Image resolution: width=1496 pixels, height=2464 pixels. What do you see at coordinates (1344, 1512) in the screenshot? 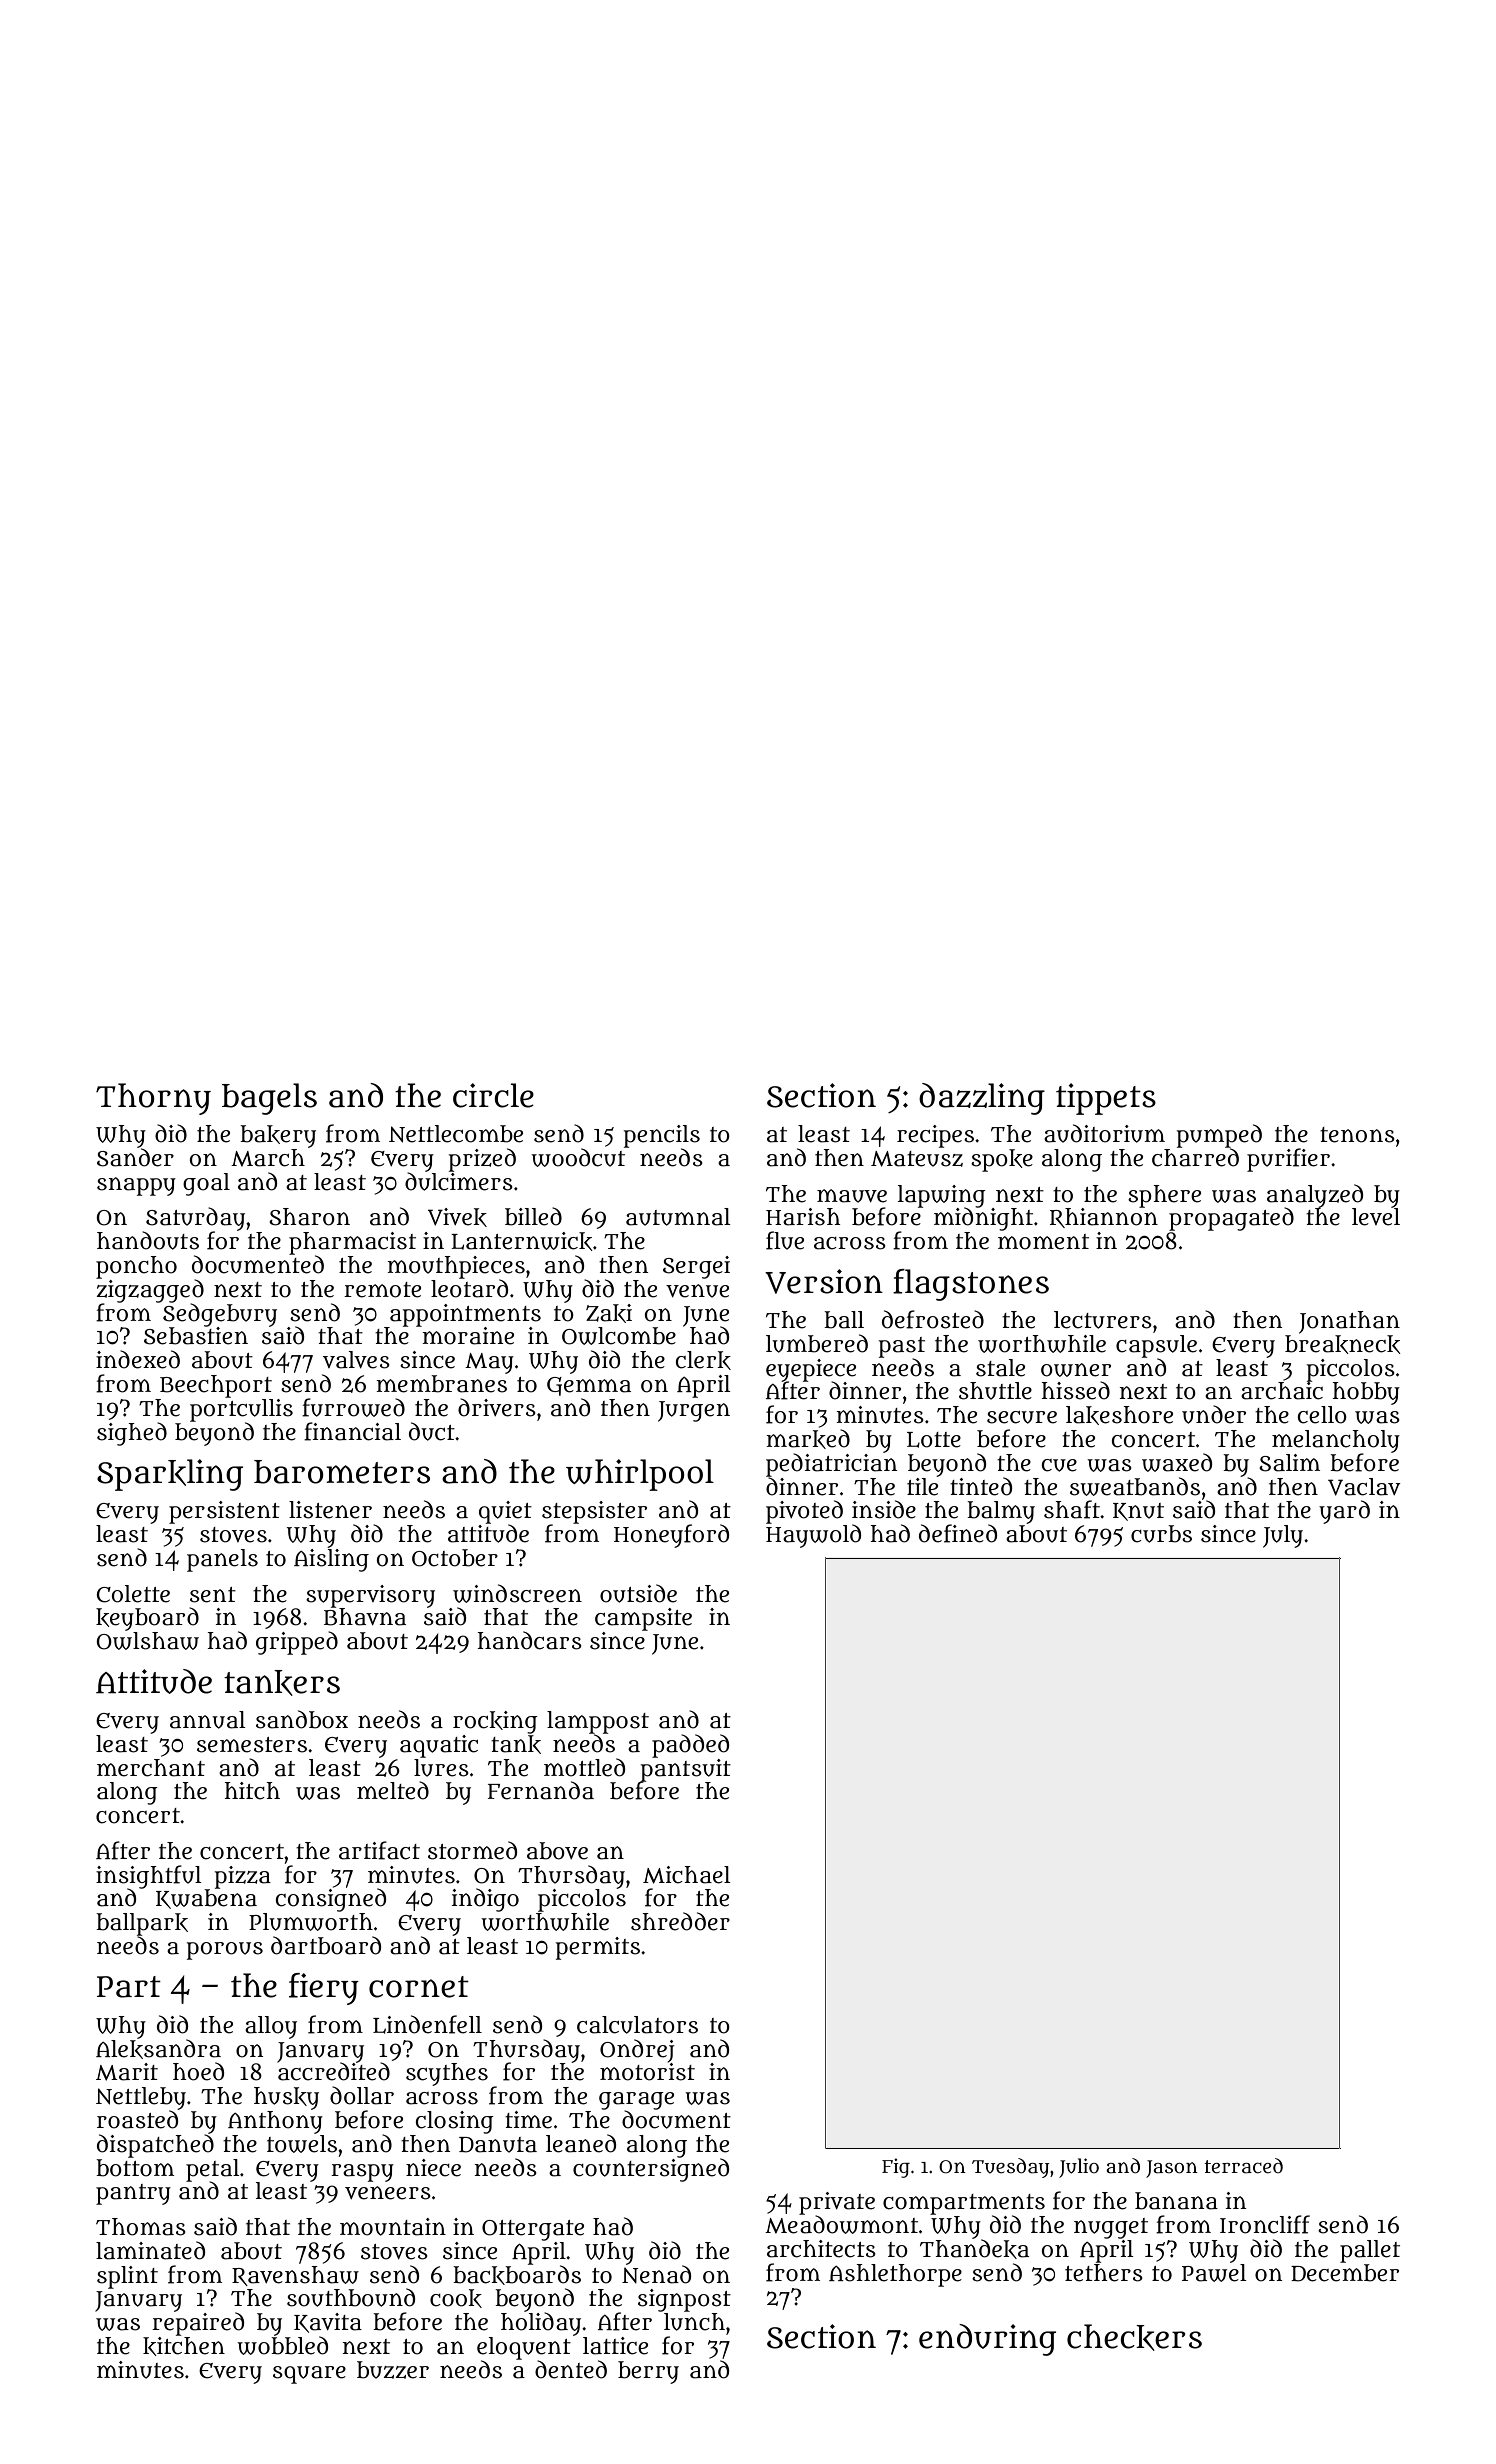
I see `yard` at bounding box center [1344, 1512].
